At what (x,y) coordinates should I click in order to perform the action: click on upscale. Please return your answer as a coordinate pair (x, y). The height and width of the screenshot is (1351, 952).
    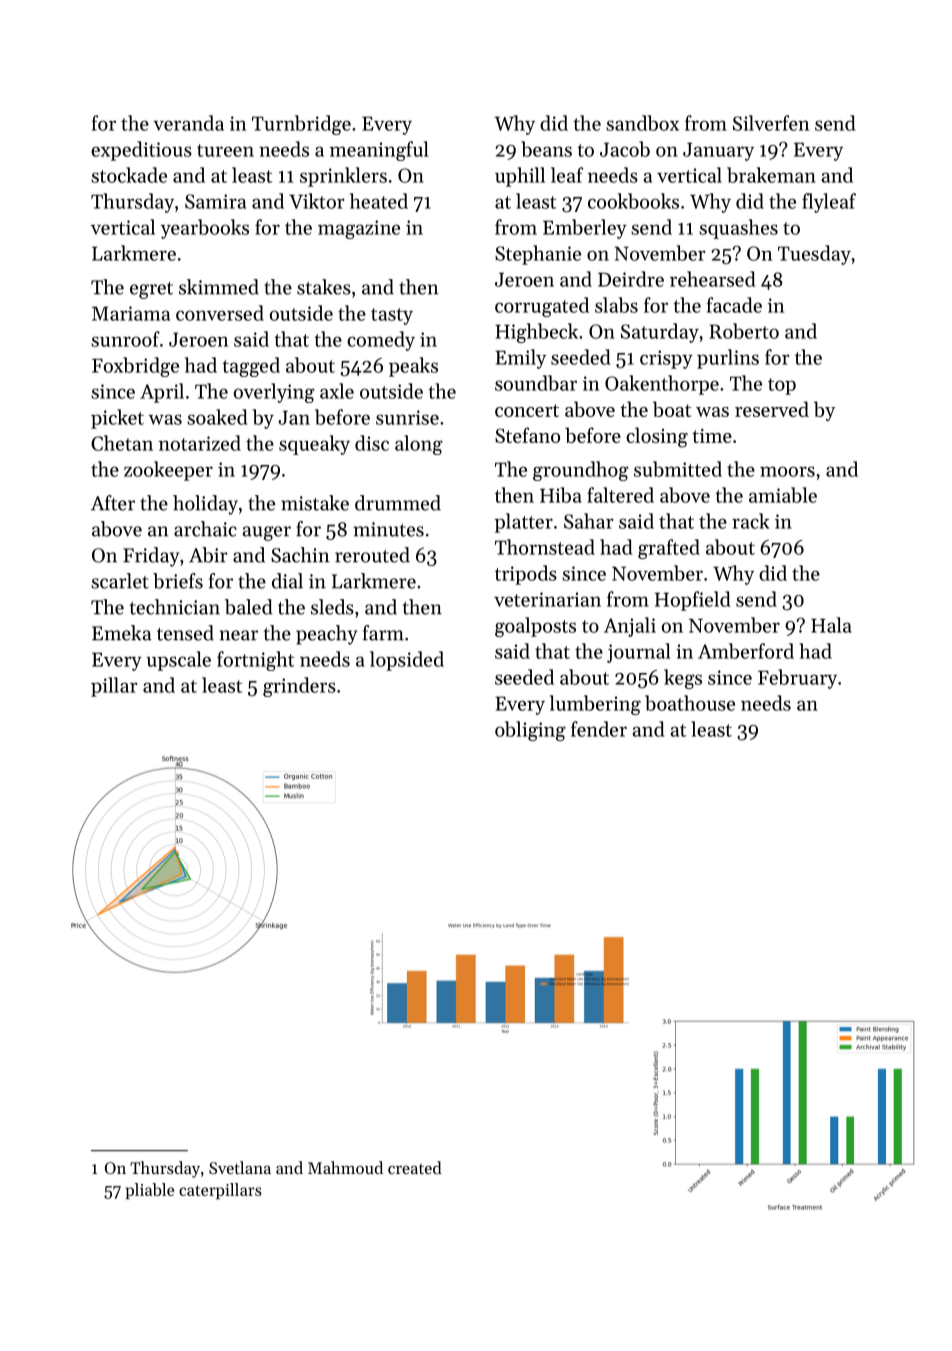
    Looking at the image, I should click on (178, 661).
